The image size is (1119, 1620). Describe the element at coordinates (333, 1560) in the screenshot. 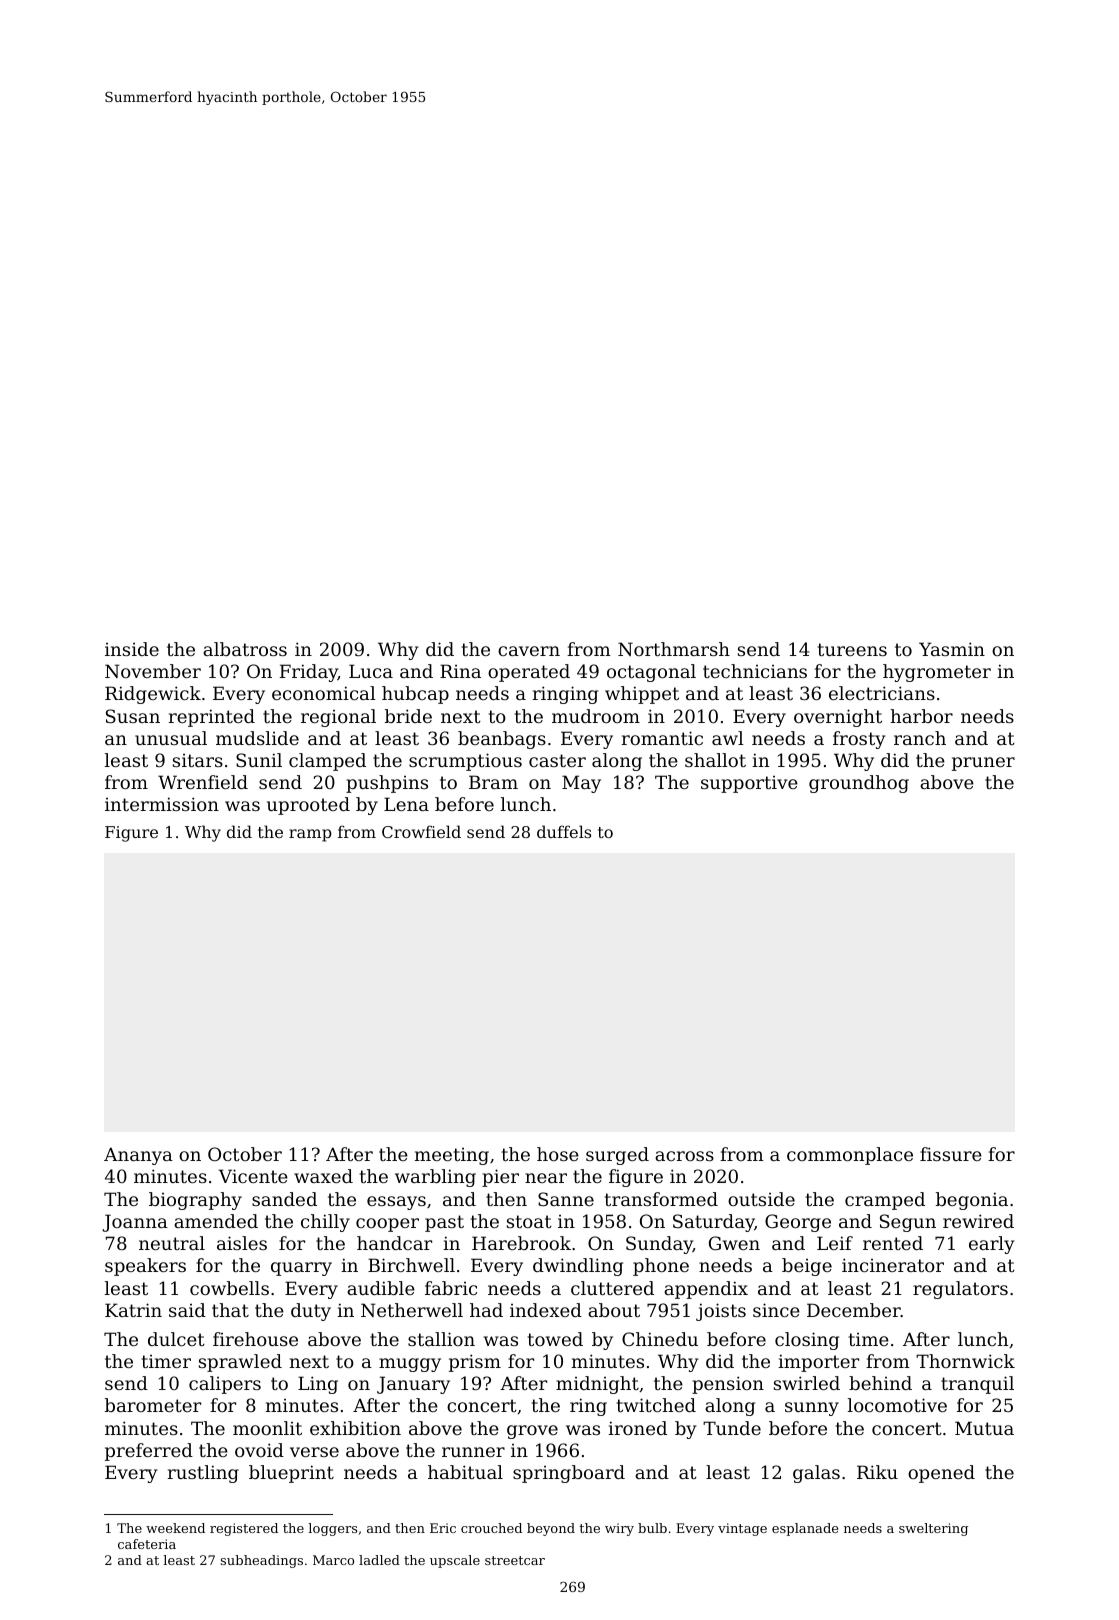

I see `Marco` at that location.
